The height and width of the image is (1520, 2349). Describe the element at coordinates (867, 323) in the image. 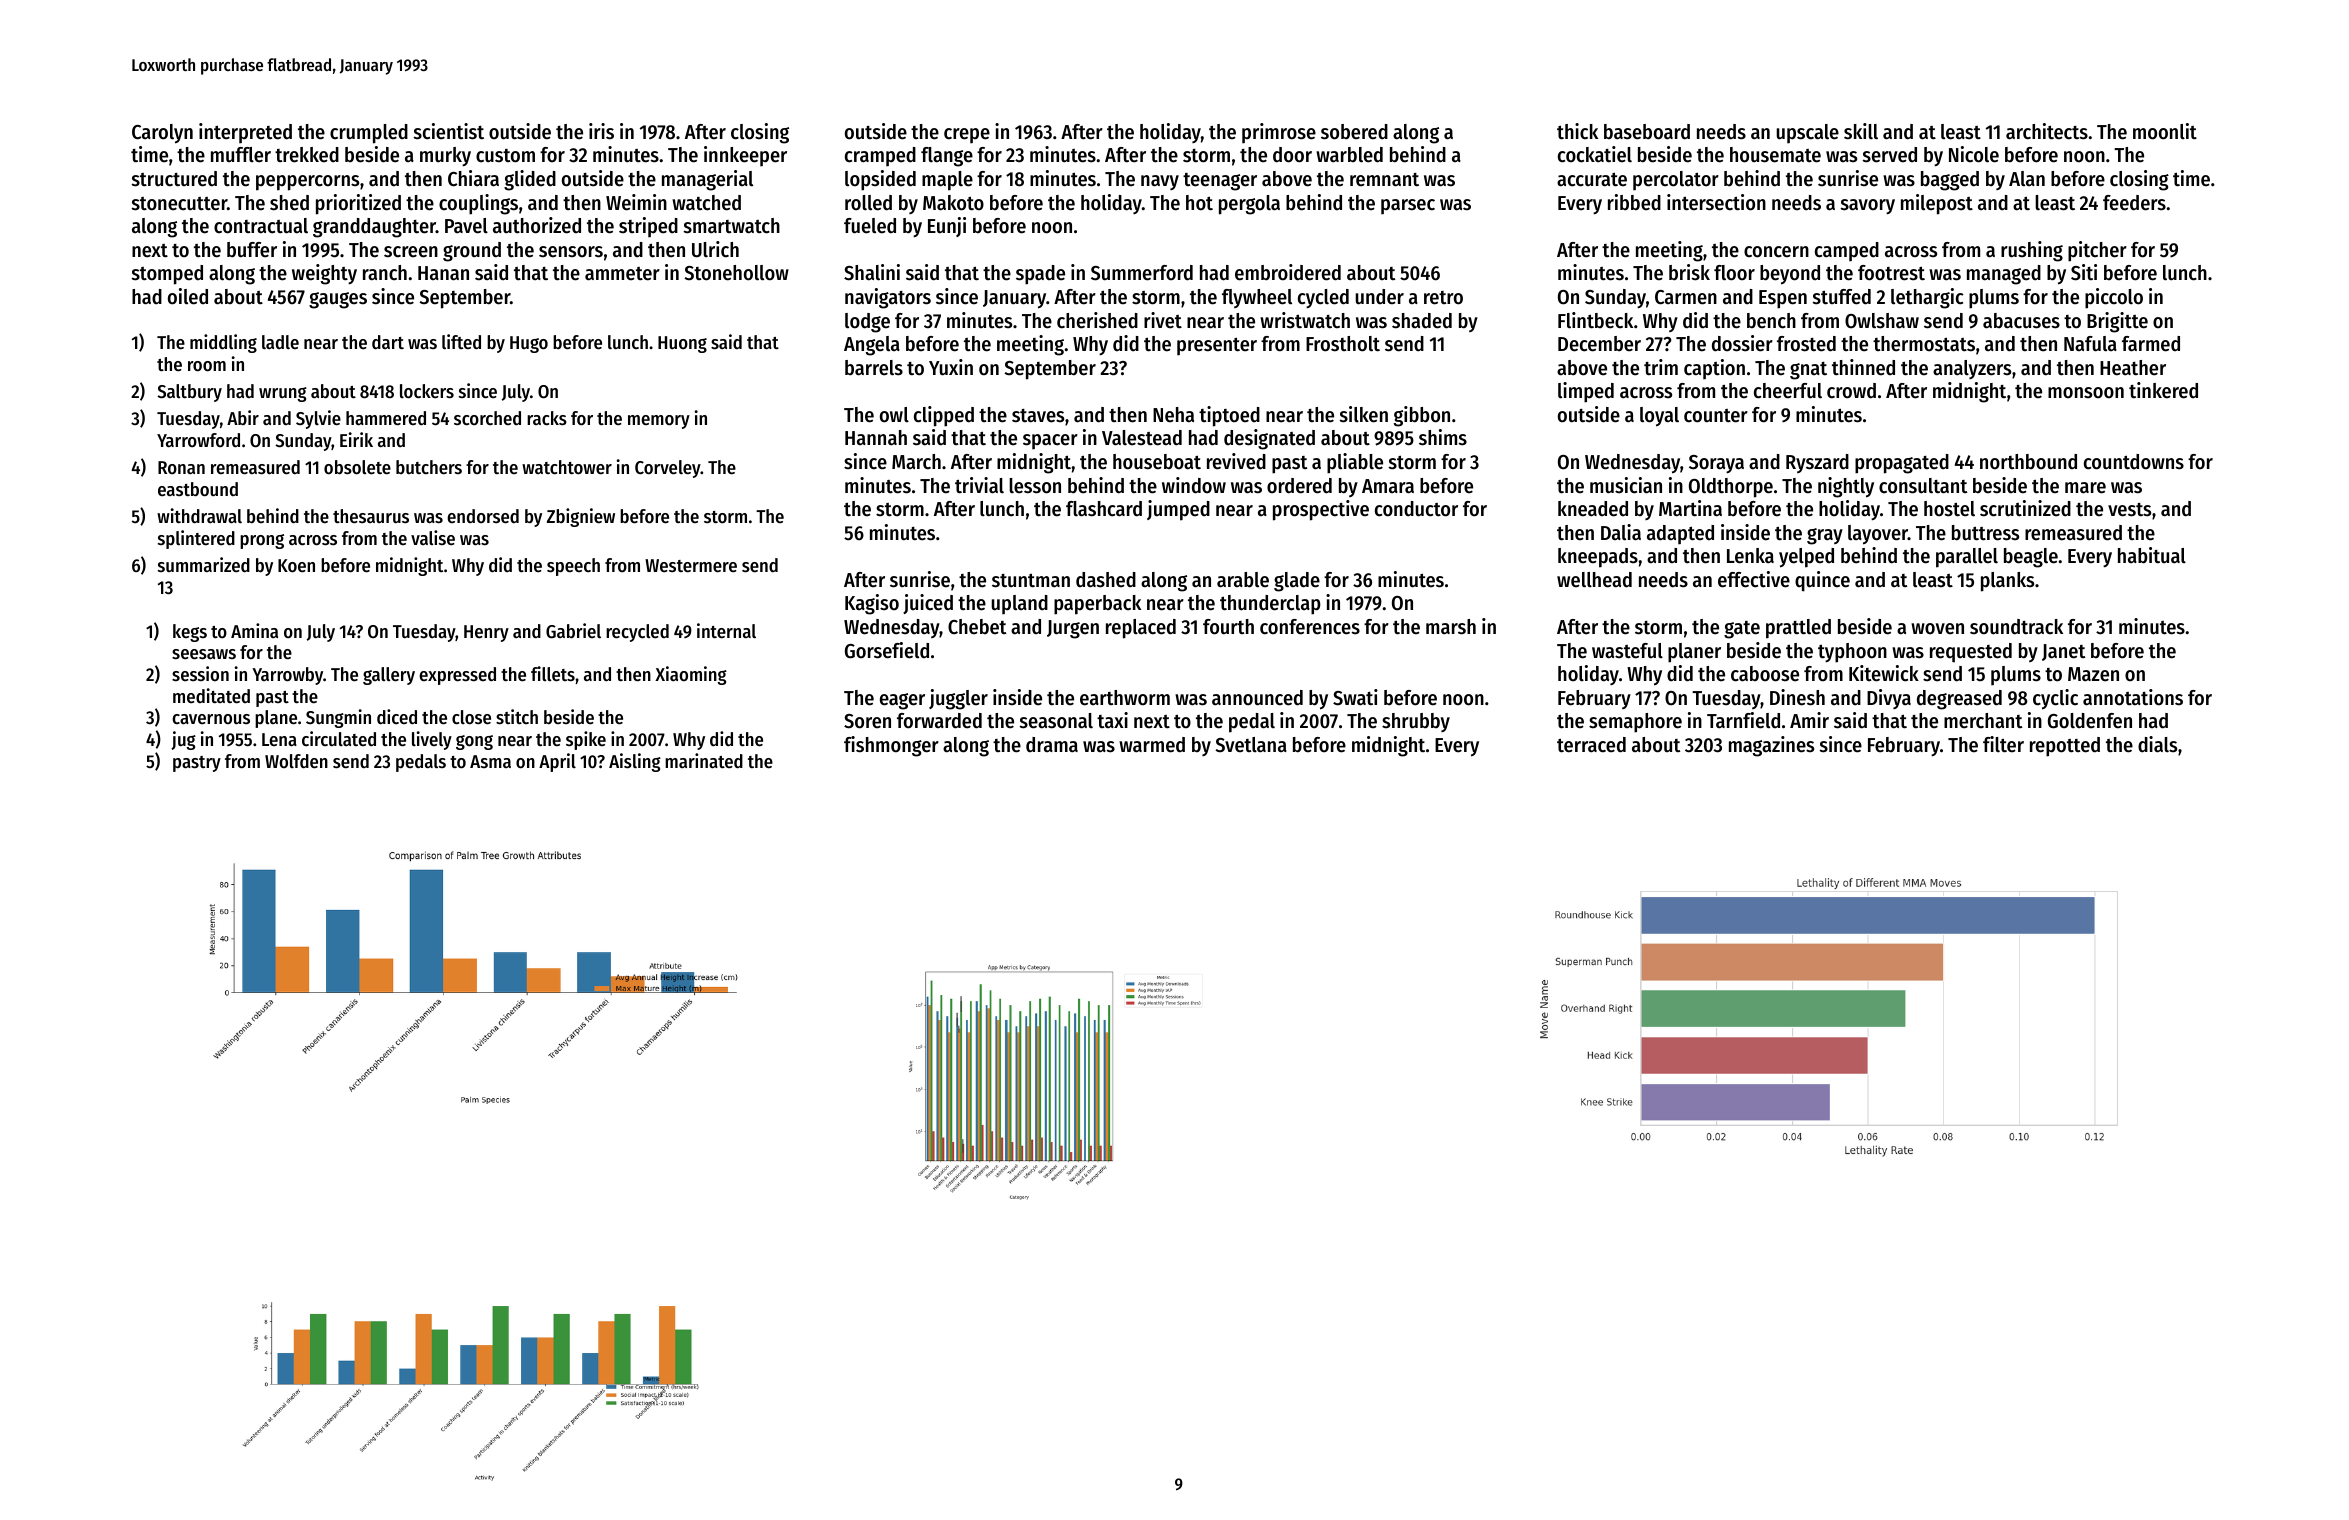

I see `lodge` at that location.
